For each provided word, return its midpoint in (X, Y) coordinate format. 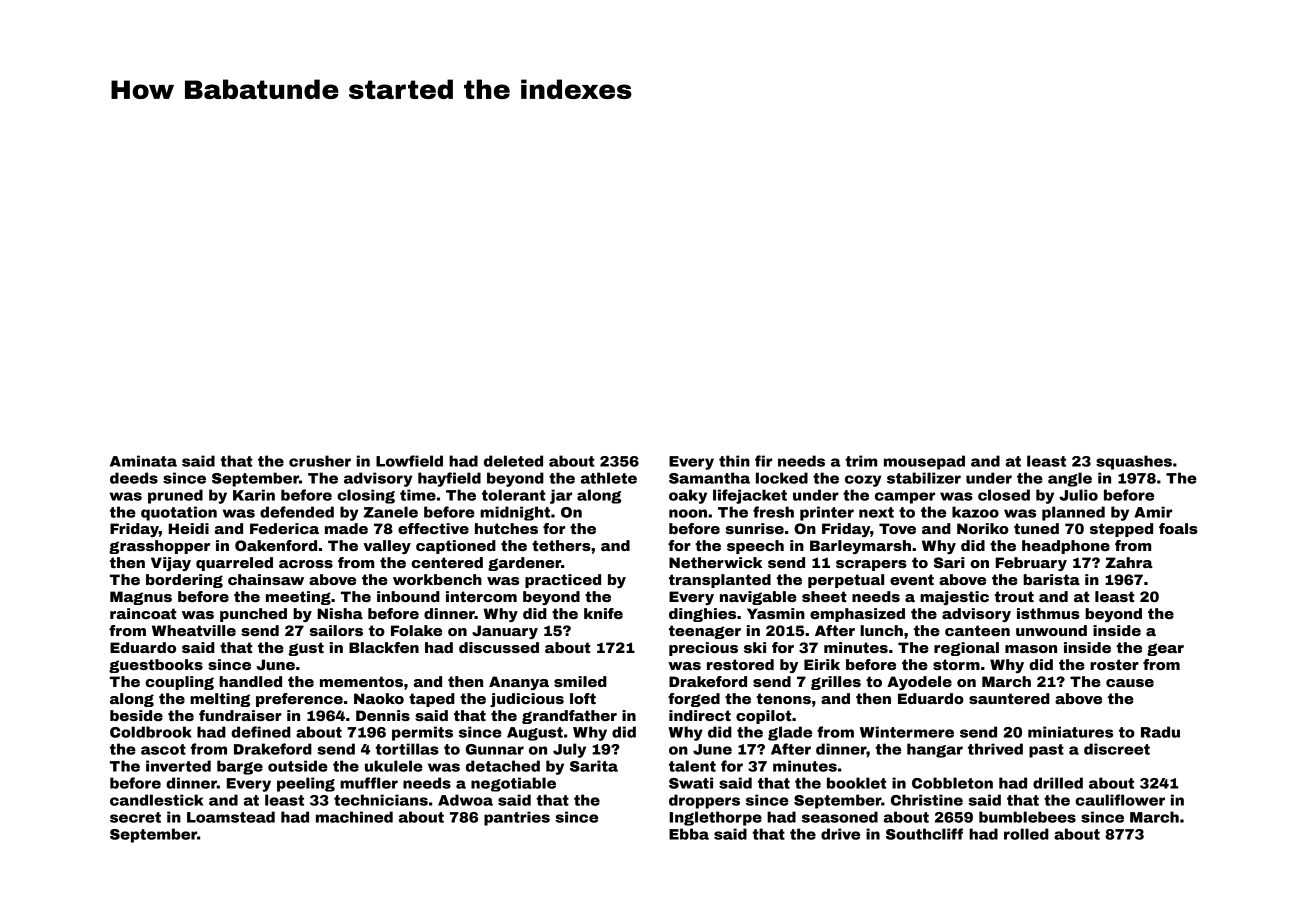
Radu (1160, 732)
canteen (977, 630)
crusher (320, 461)
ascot (163, 749)
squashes (1134, 462)
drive (840, 834)
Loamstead (231, 817)
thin (734, 461)
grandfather (569, 717)
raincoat (143, 613)
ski (755, 647)
